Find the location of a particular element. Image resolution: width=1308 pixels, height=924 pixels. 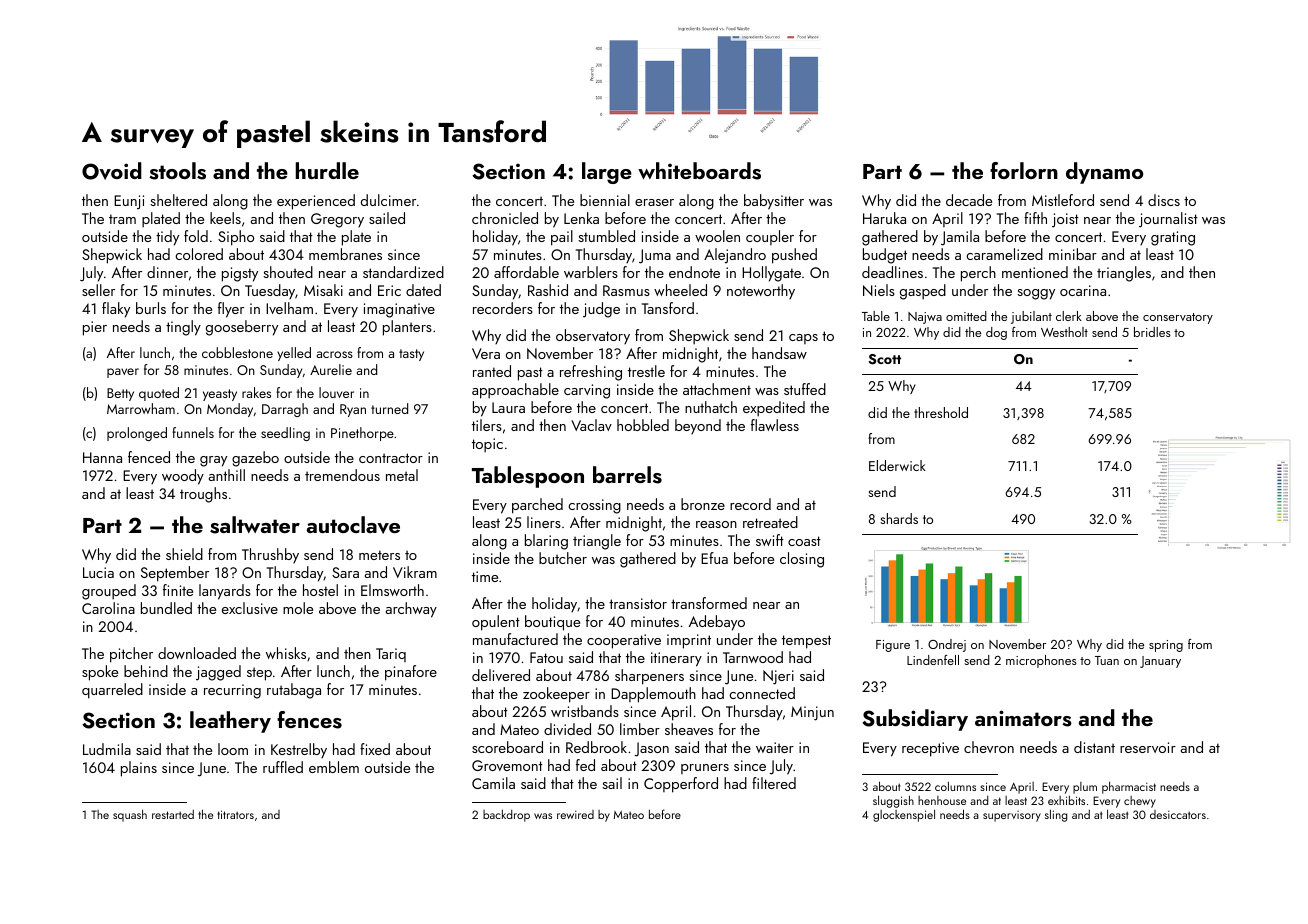

Ovoid is located at coordinates (112, 171).
